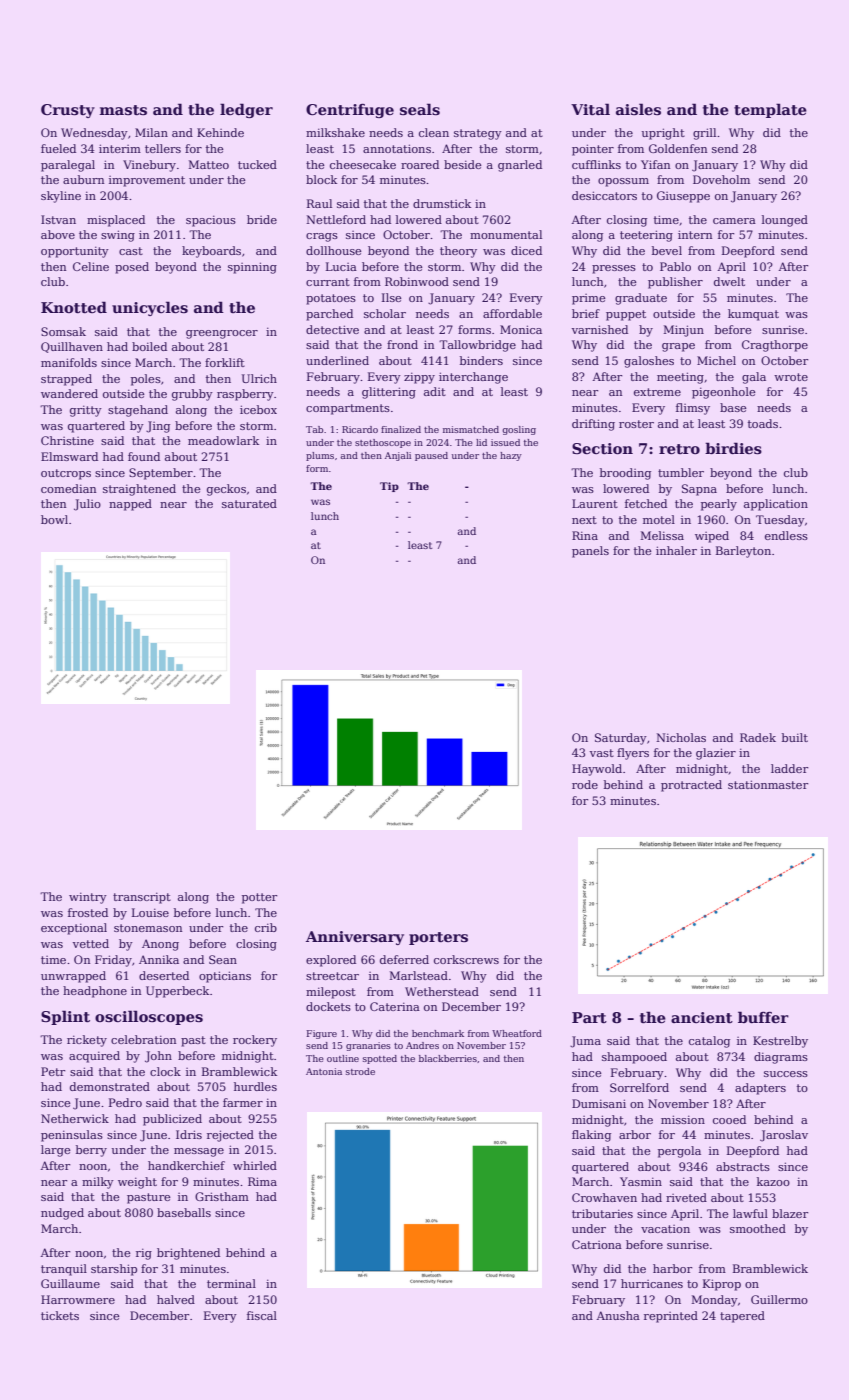  What do you see at coordinates (633, 754) in the page?
I see `flyers` at bounding box center [633, 754].
